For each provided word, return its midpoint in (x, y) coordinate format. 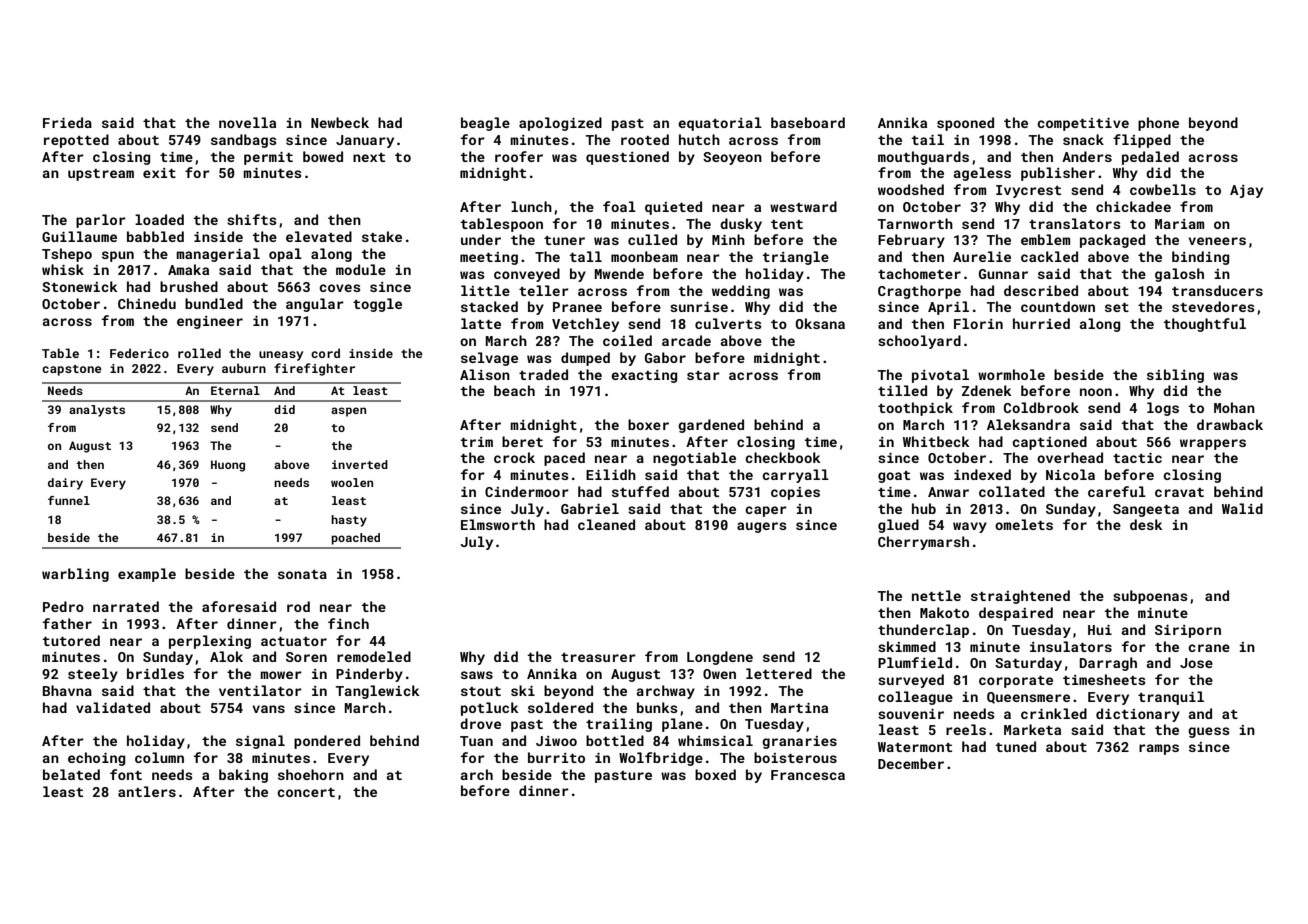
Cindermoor (527, 491)
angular (315, 305)
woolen (352, 482)
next (369, 157)
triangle (796, 258)
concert (306, 792)
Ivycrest (1028, 191)
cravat (1179, 492)
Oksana (820, 323)
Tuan (476, 741)
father (67, 623)
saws (477, 675)
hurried (1041, 323)
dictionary (1138, 715)
